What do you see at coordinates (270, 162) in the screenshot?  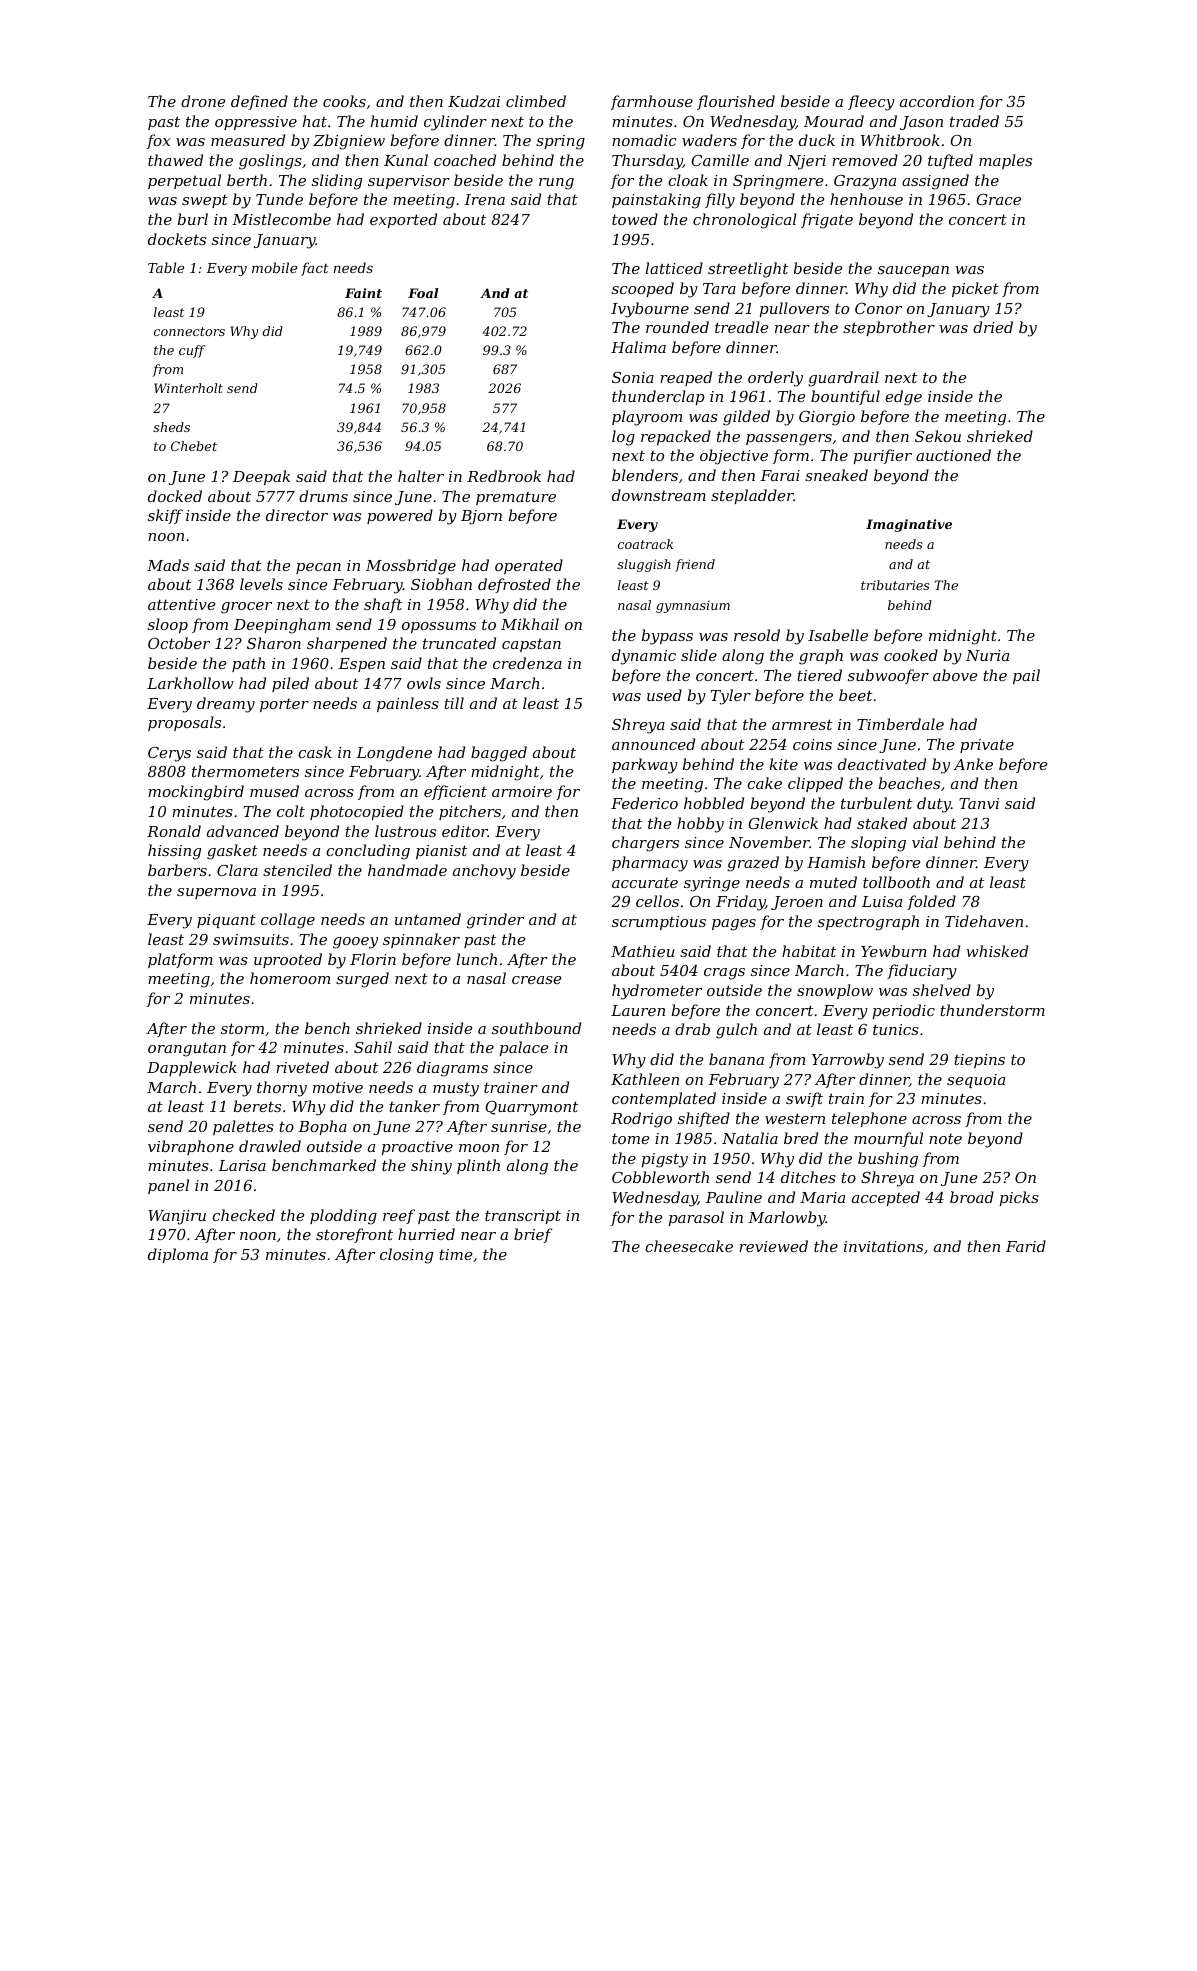 I see `goslings` at bounding box center [270, 162].
